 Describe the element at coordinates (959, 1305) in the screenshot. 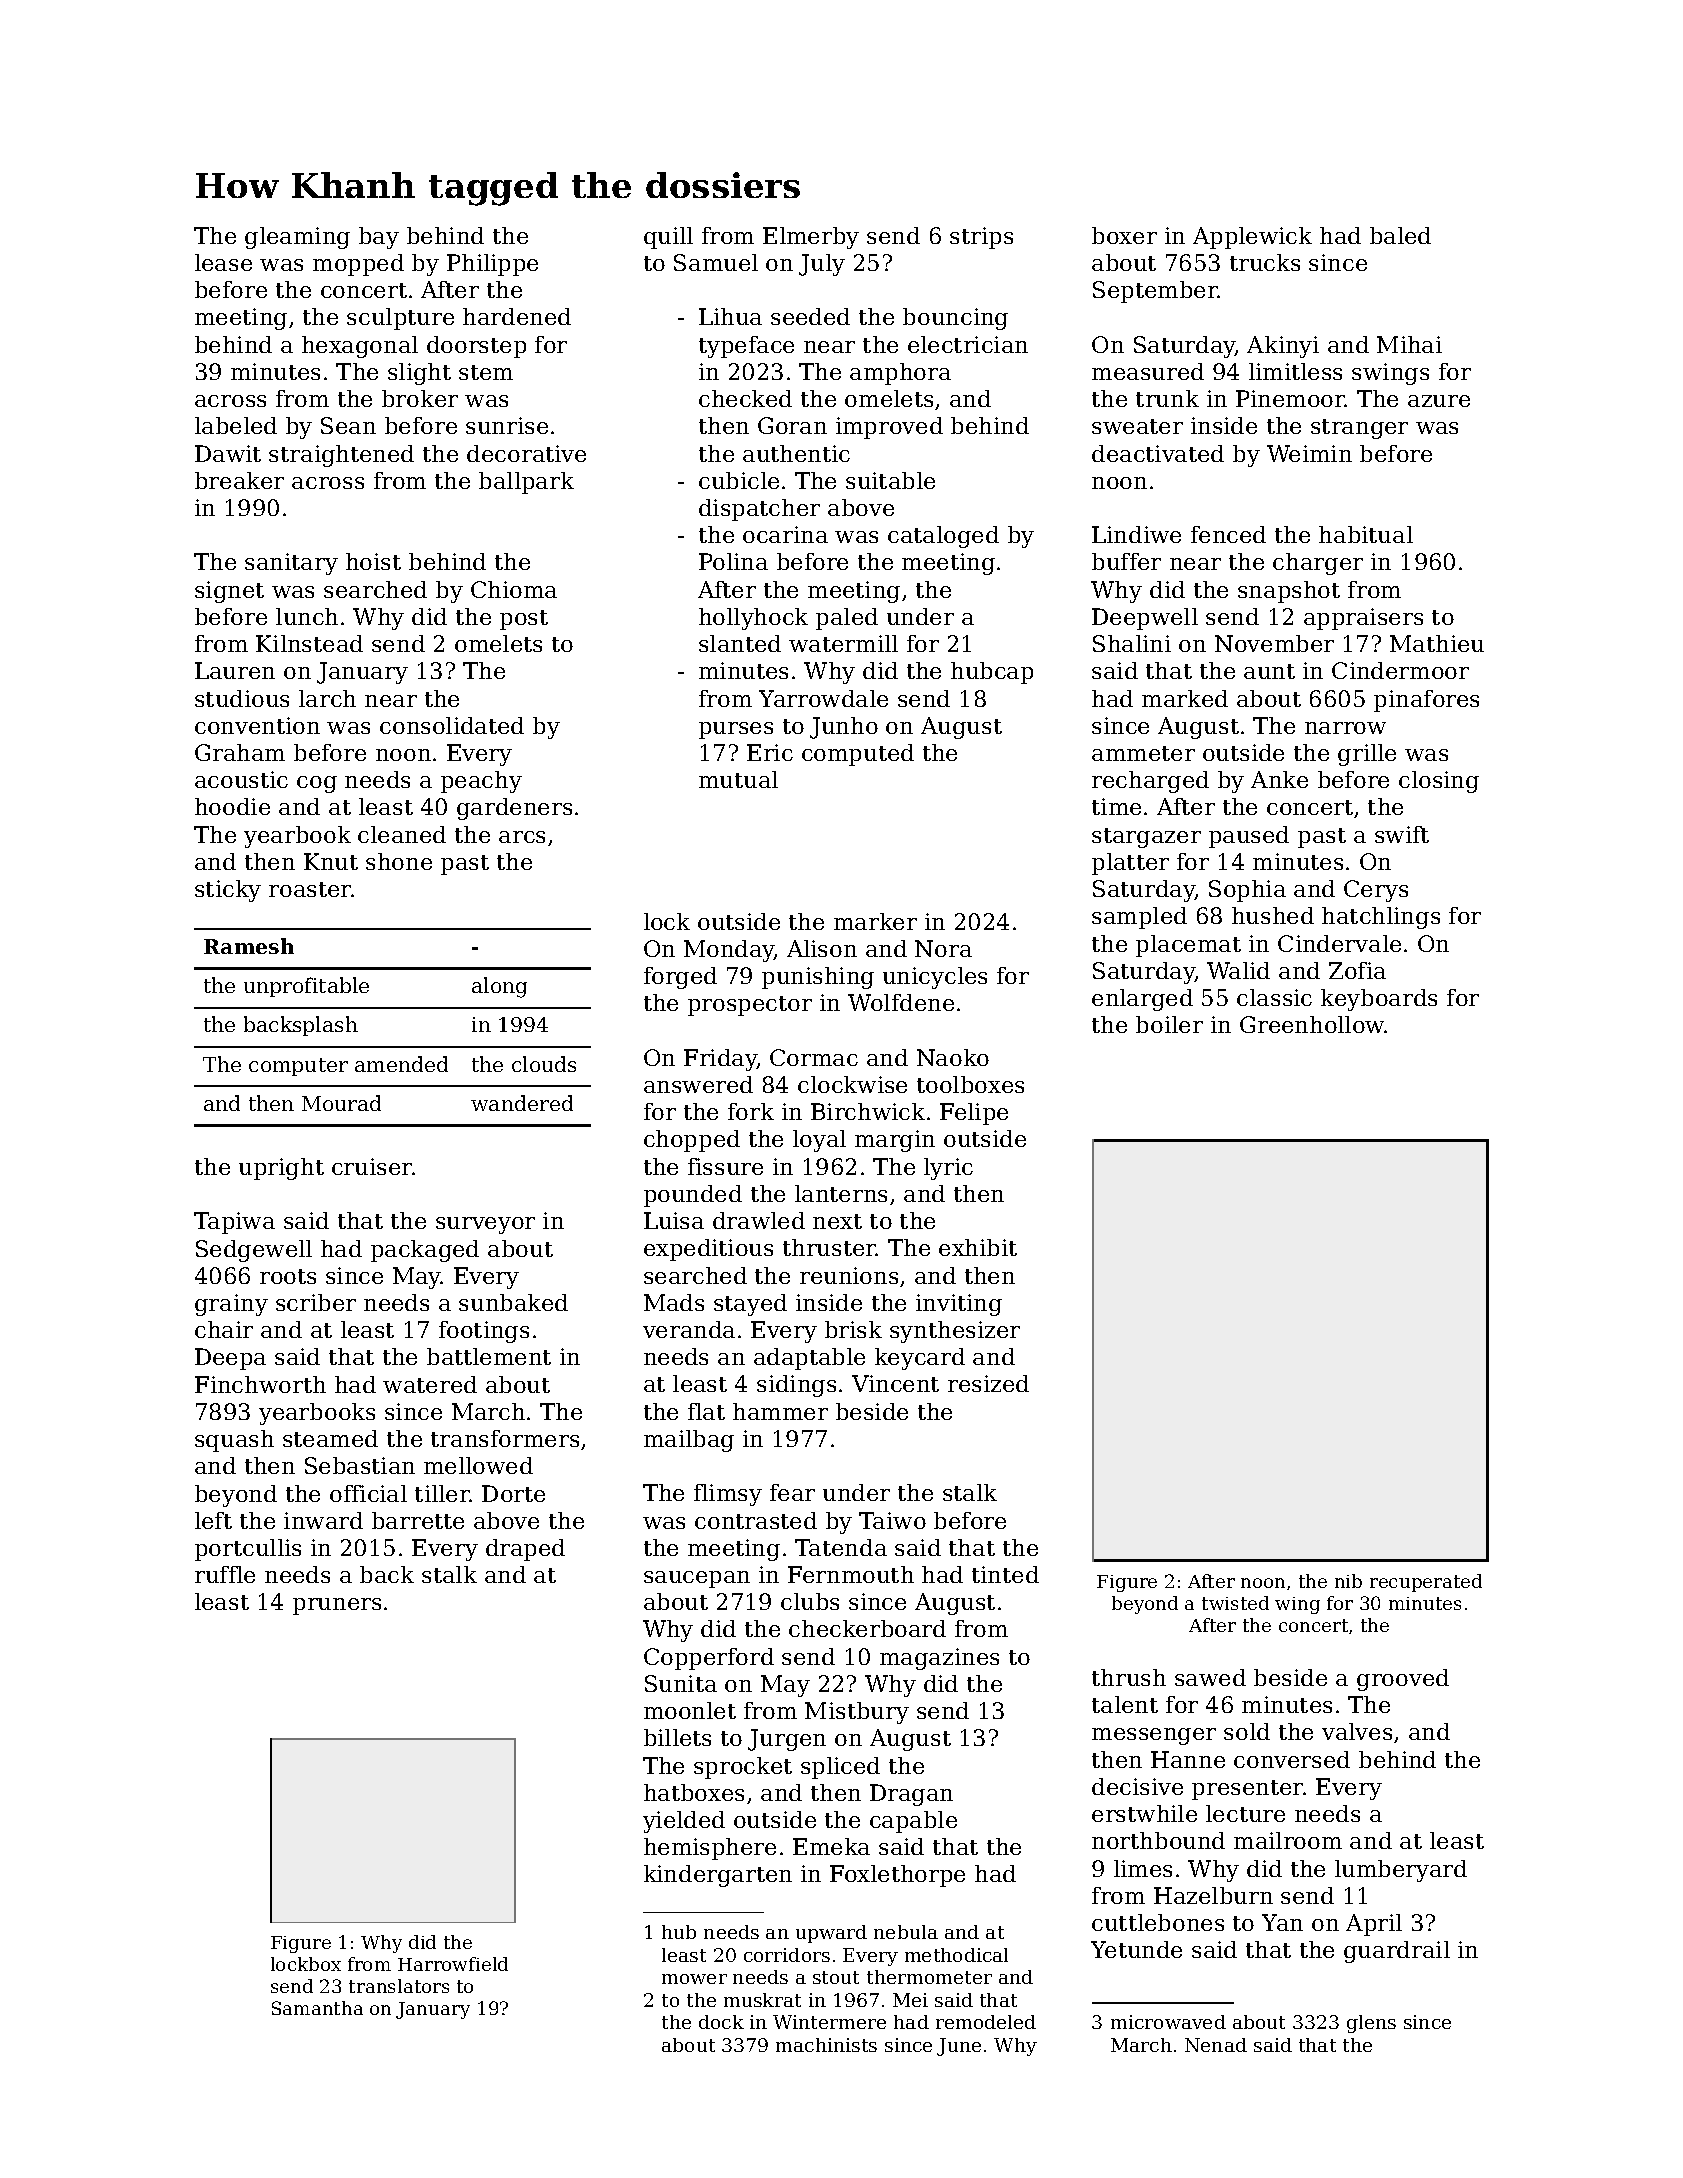

I see `inviting` at that location.
